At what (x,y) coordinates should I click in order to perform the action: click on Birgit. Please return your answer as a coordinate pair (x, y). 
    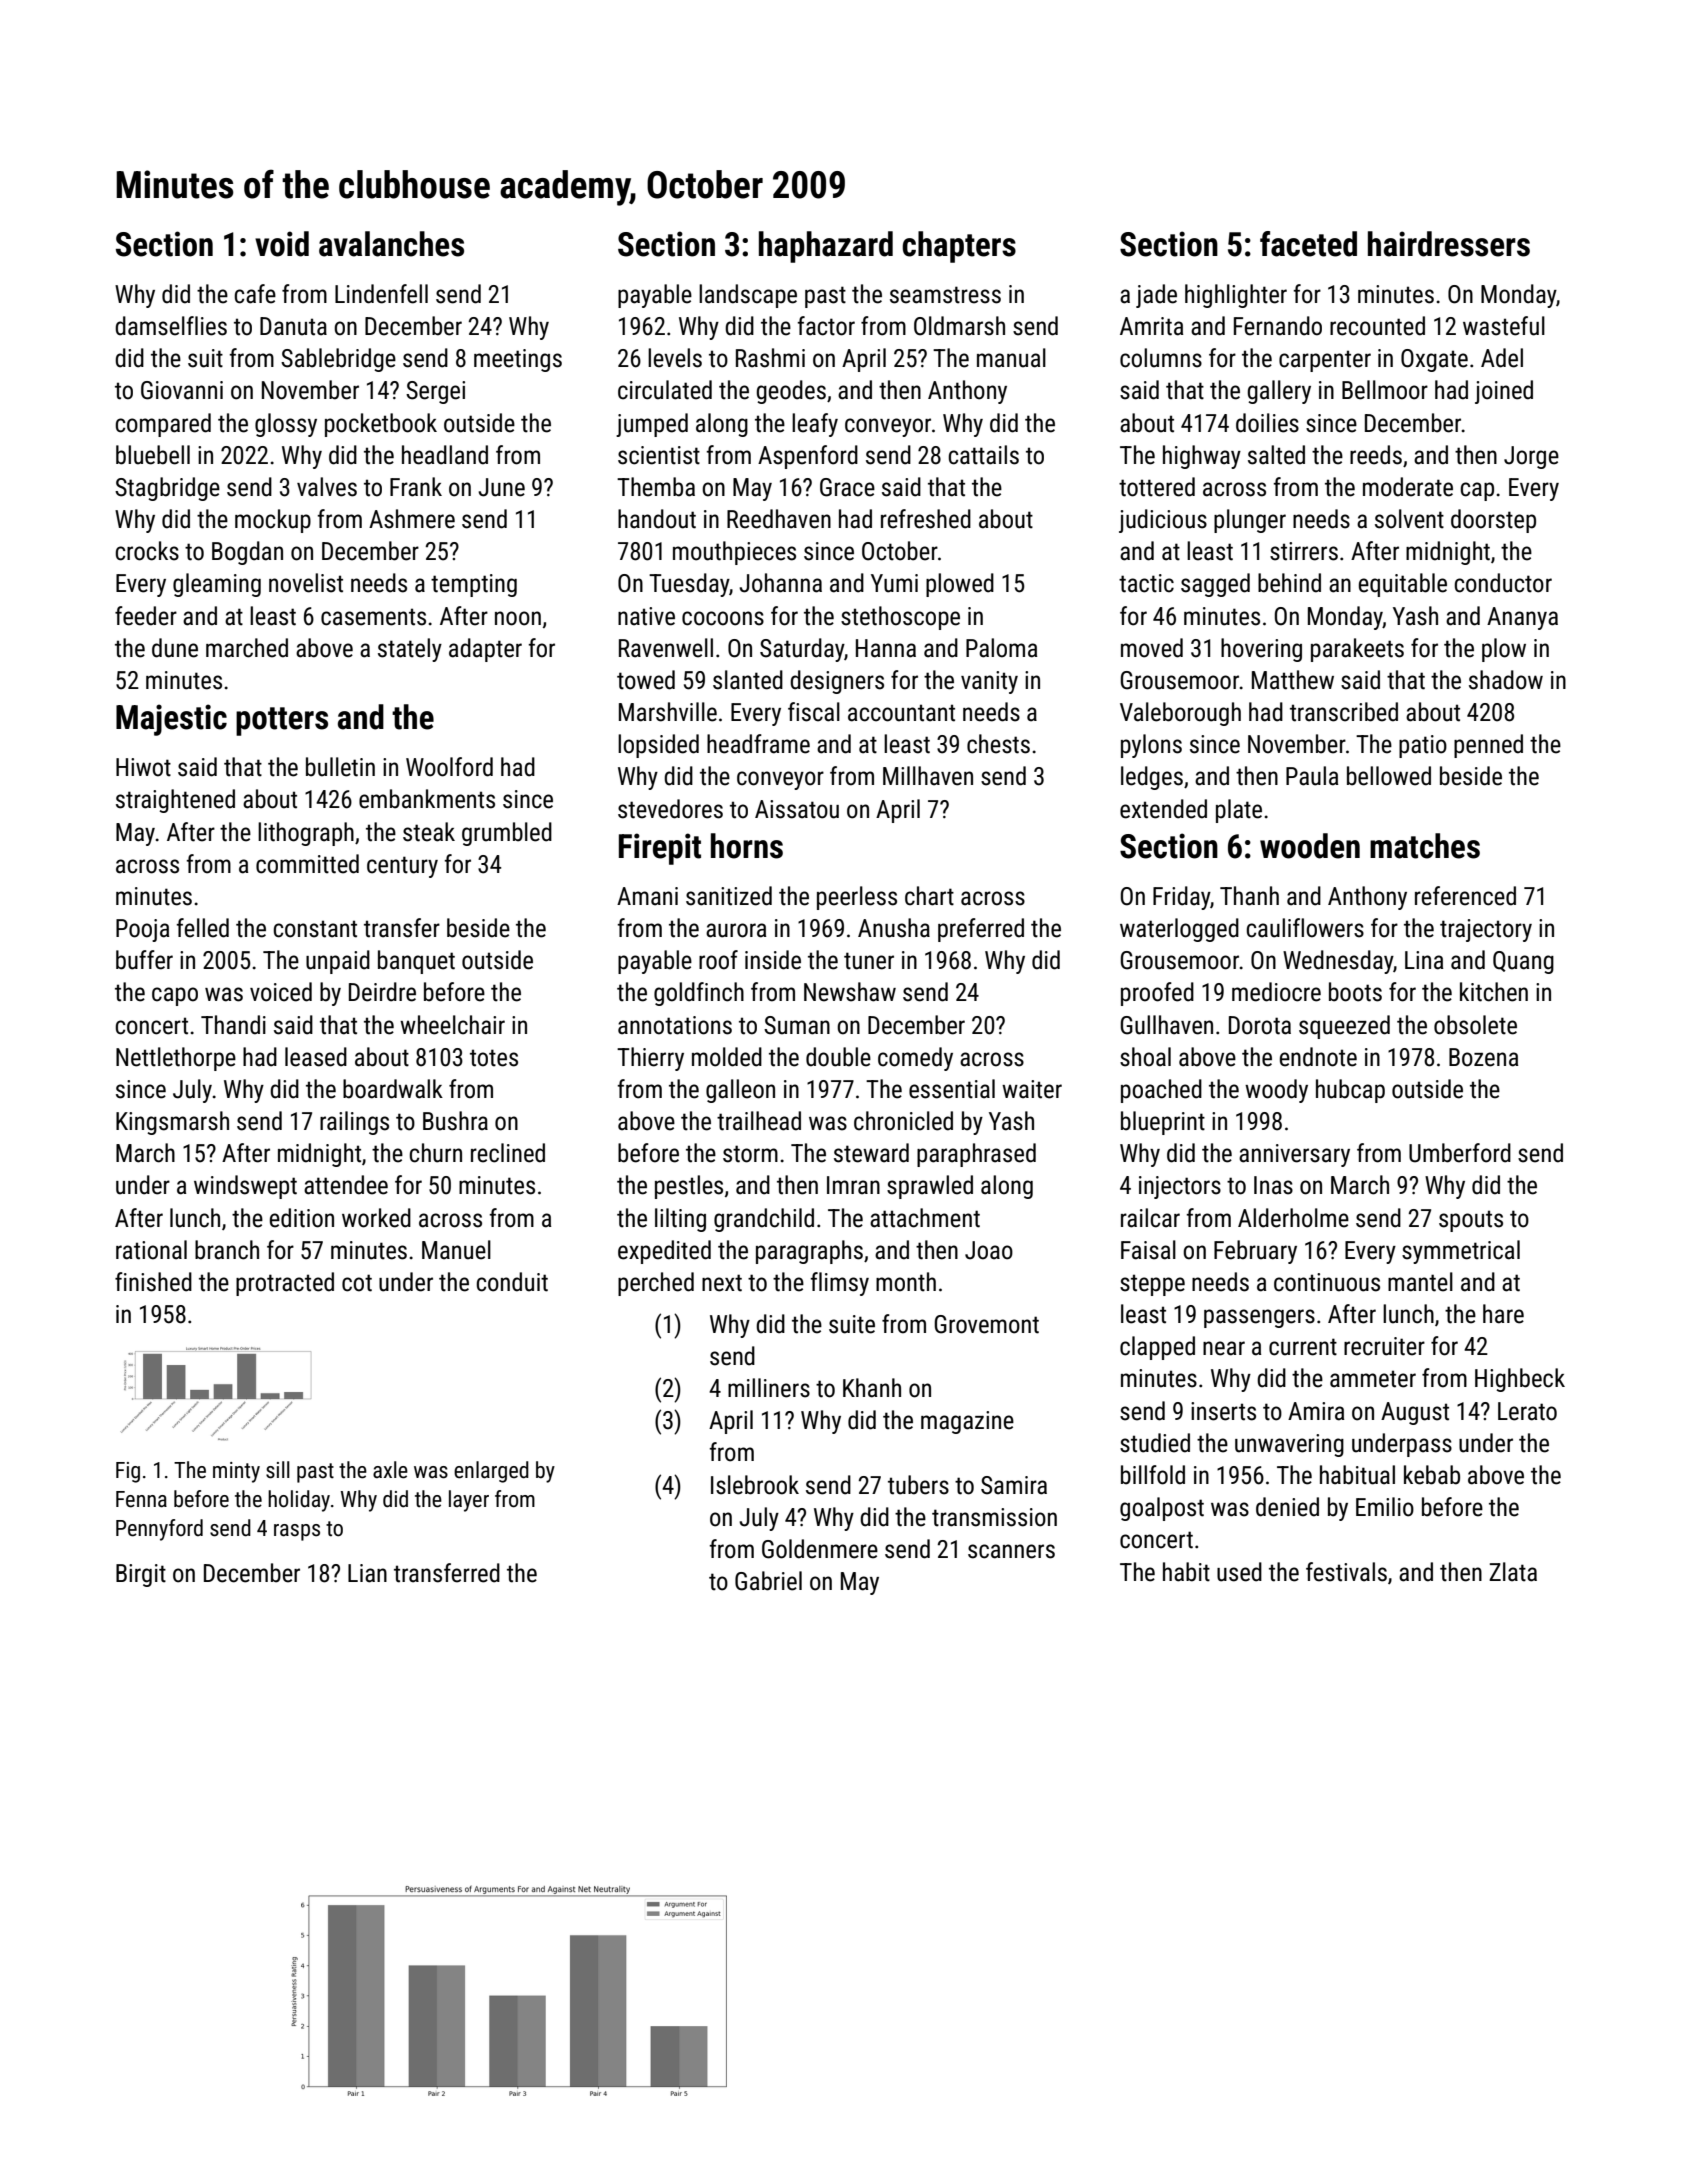
    Looking at the image, I should click on (141, 1575).
